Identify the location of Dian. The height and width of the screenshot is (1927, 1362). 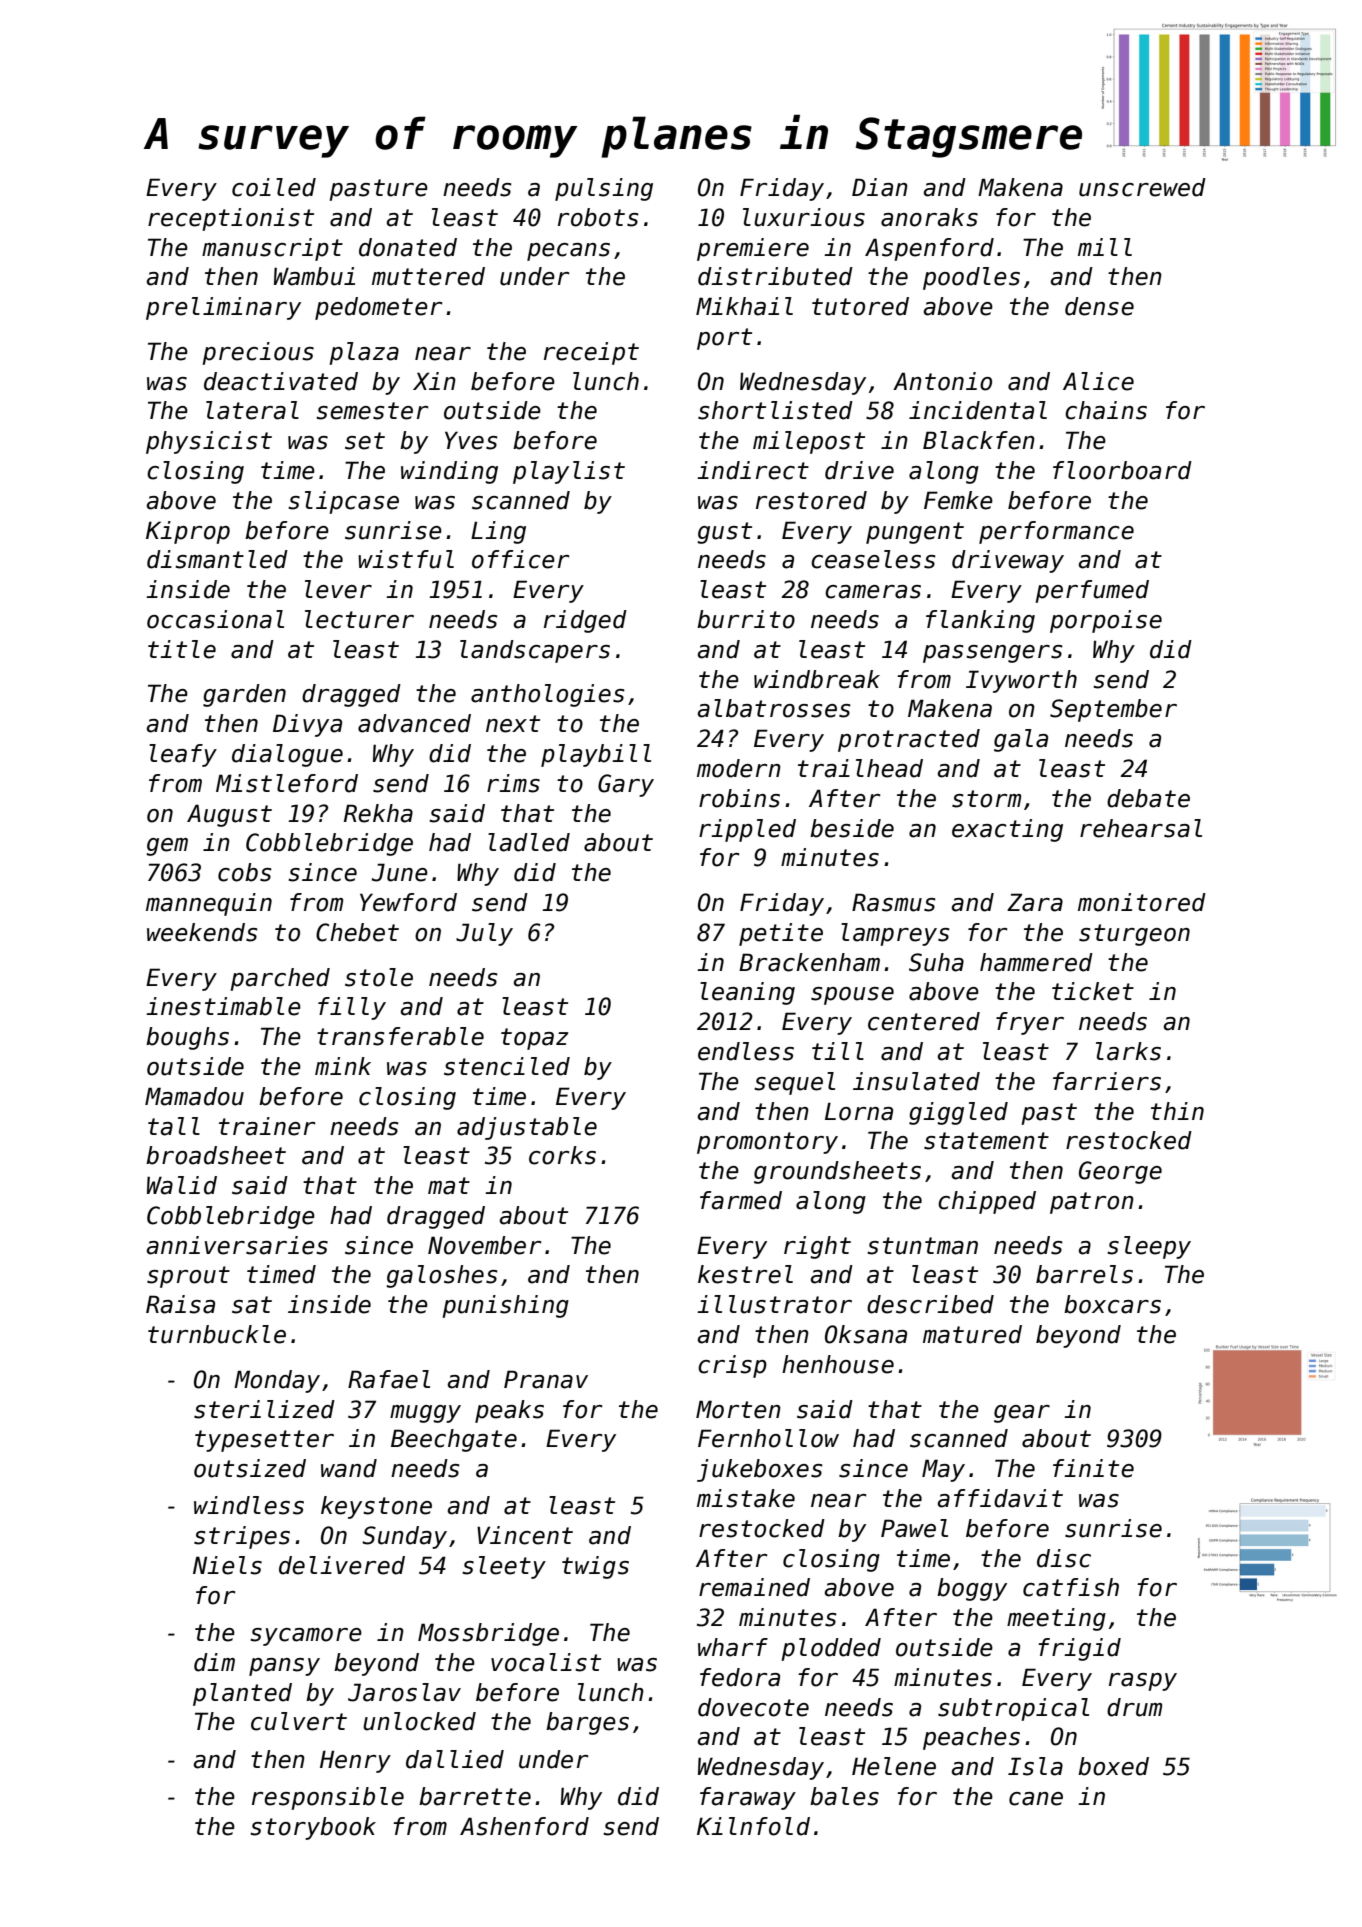
(880, 187).
